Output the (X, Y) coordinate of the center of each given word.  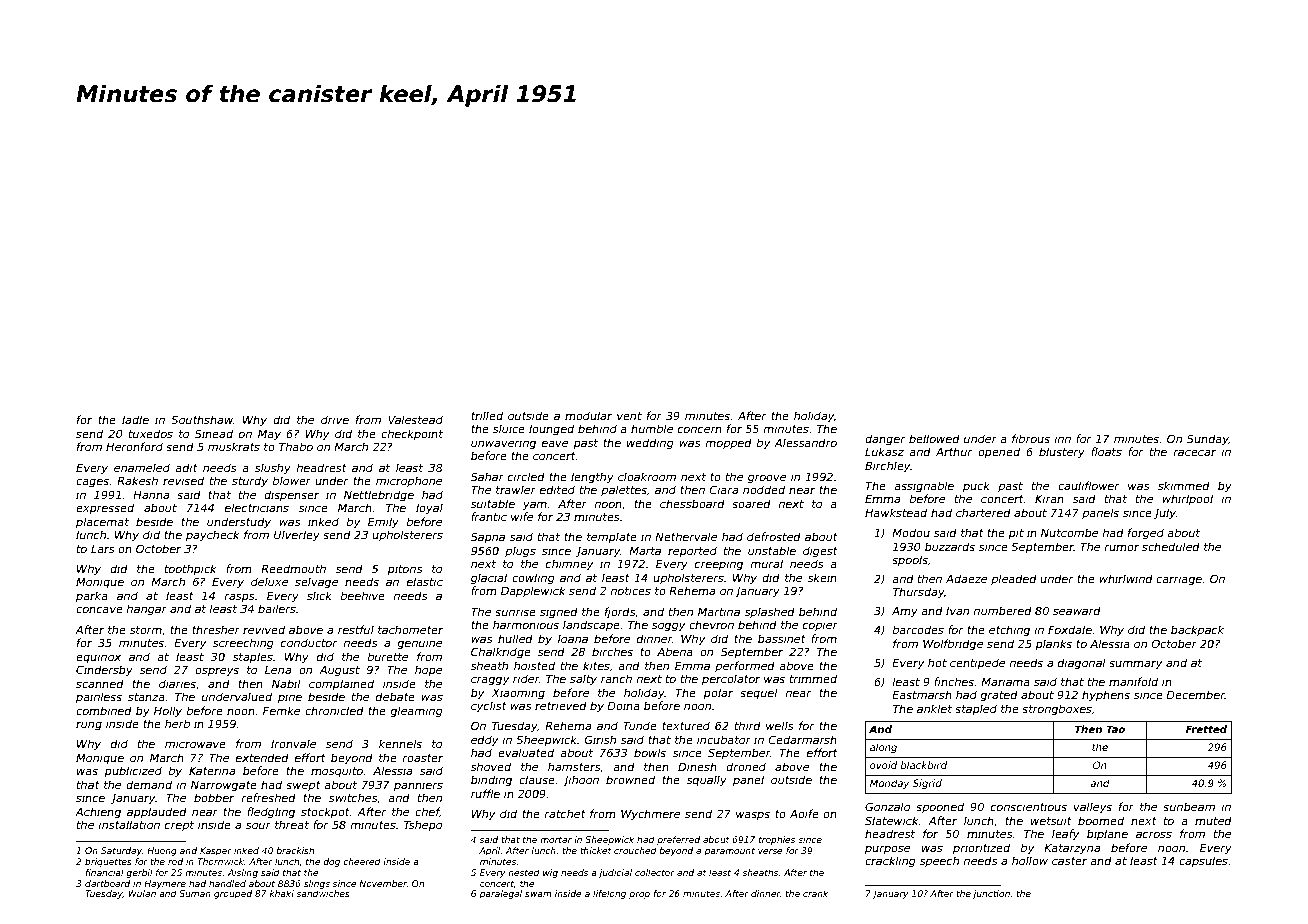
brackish (295, 850)
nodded (764, 489)
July (1165, 514)
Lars (103, 549)
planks (1053, 644)
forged (1146, 534)
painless (99, 697)
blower (291, 480)
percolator (731, 679)
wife (522, 516)
